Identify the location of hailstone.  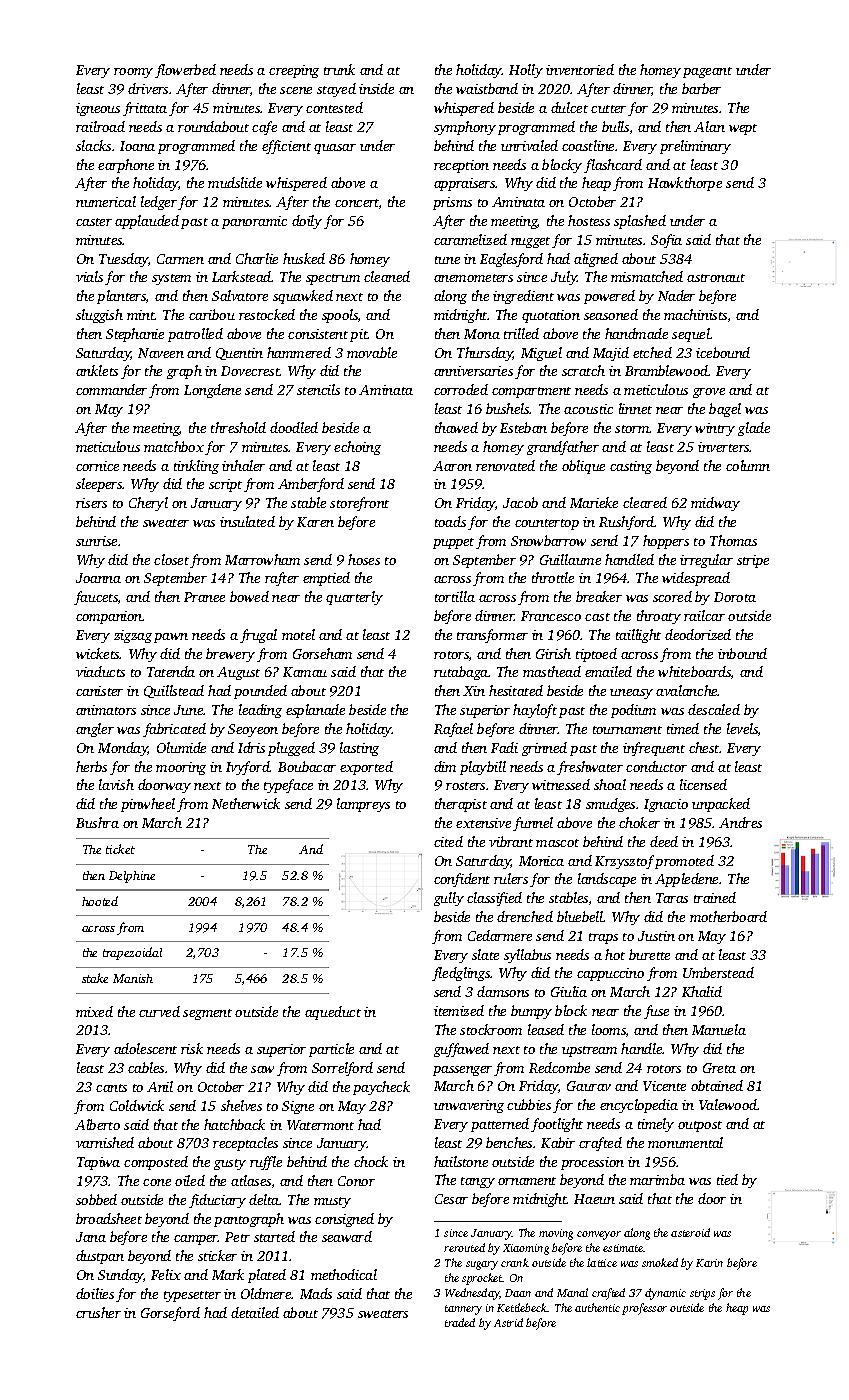
(461, 1161).
